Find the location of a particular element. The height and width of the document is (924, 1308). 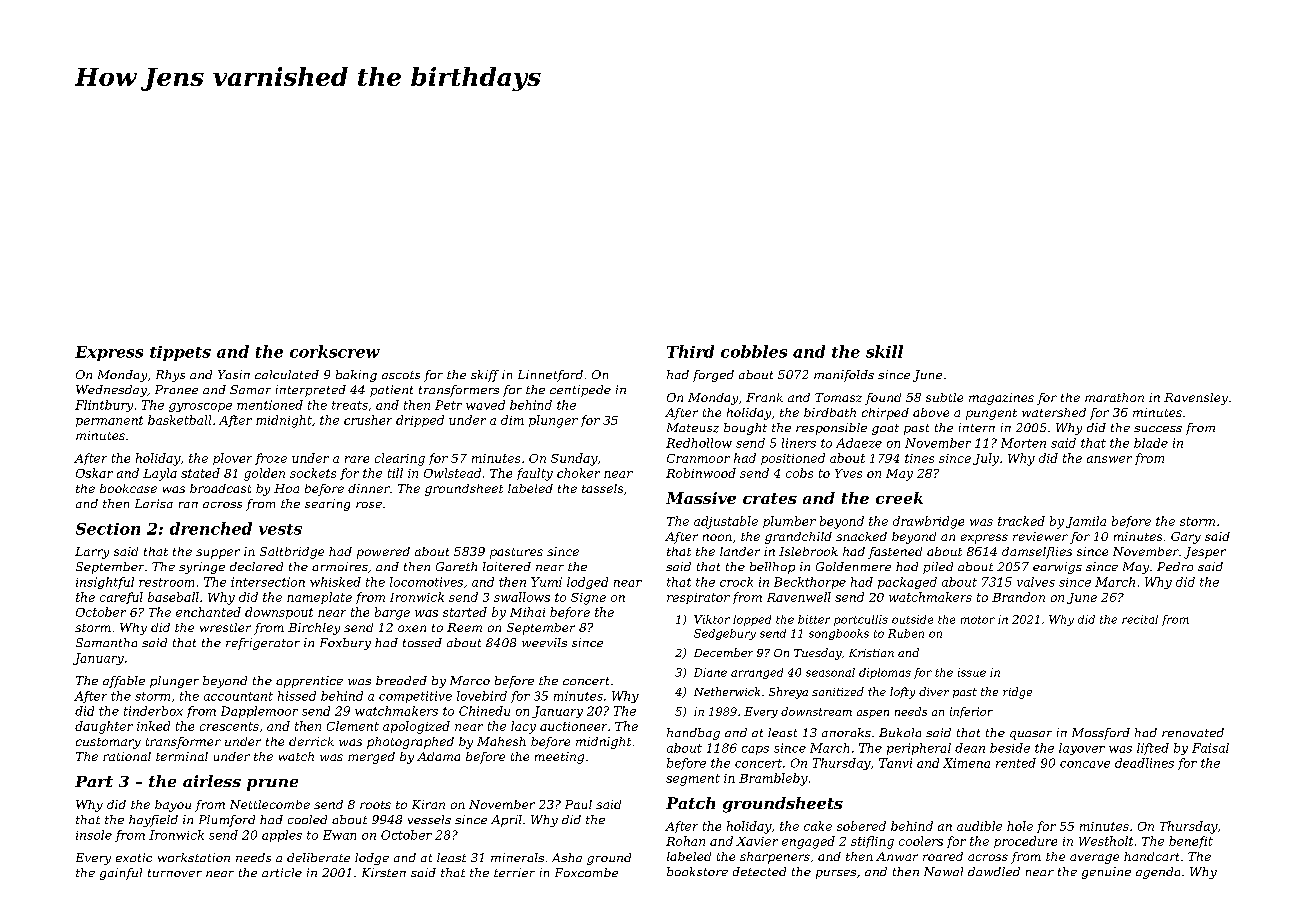

article is located at coordinates (282, 872).
